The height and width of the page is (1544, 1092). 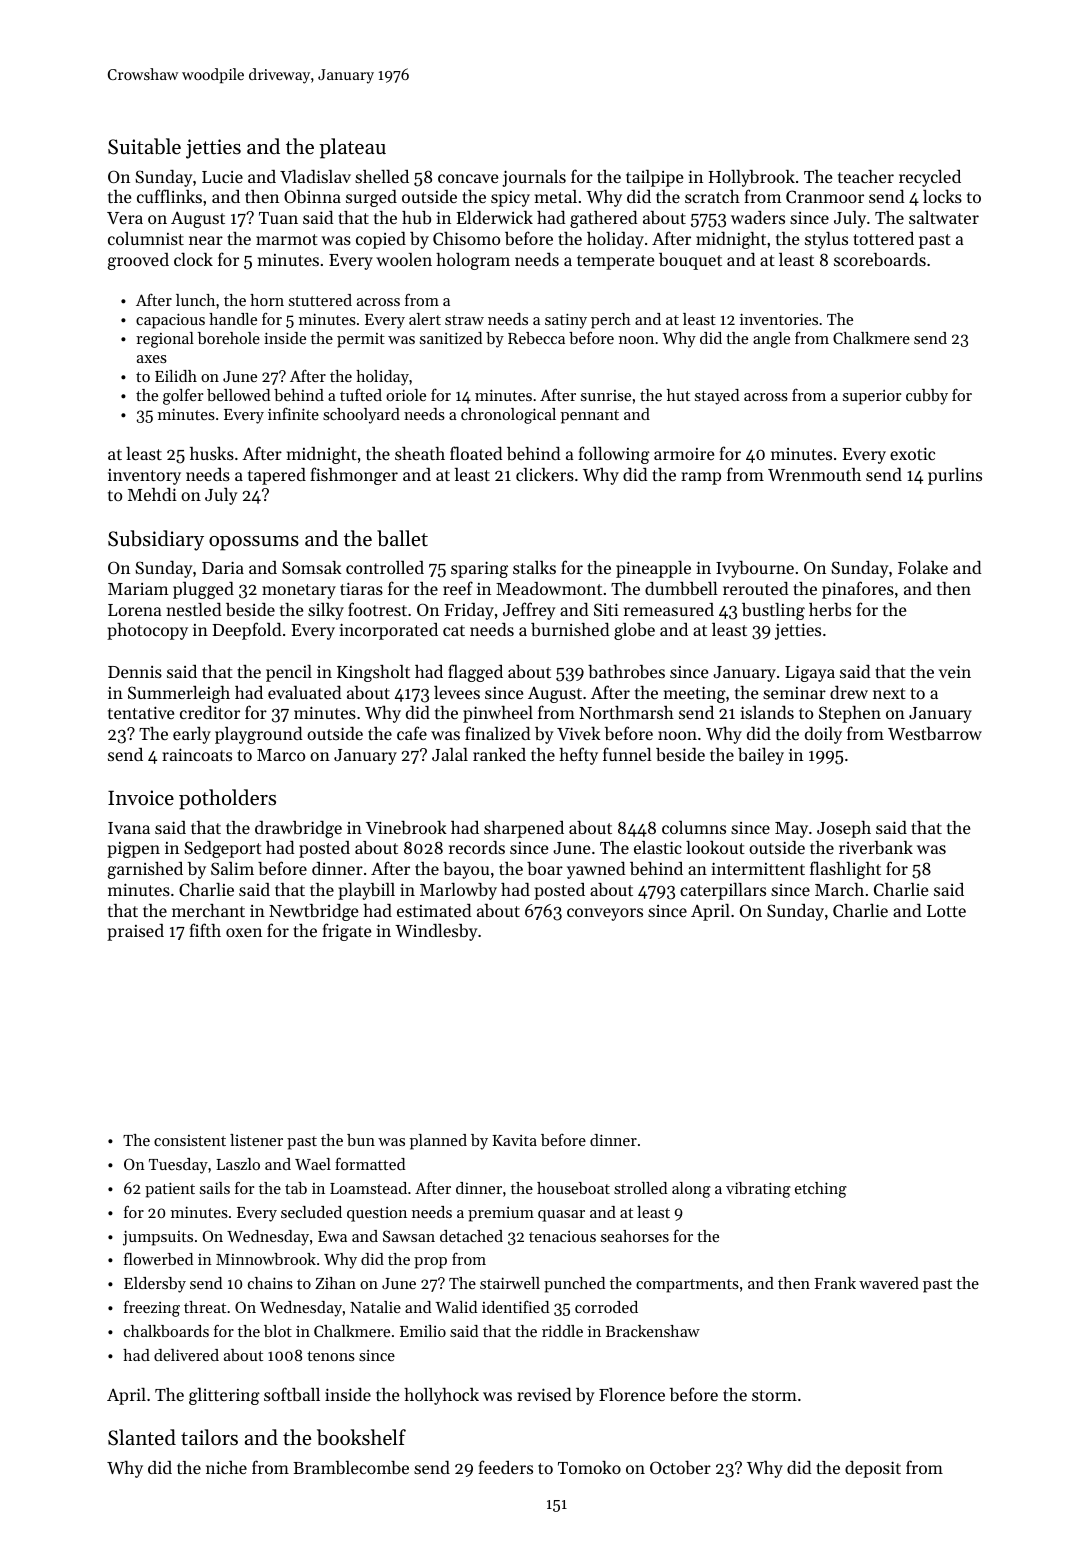 I want to click on vibrating, so click(x=758, y=1190).
